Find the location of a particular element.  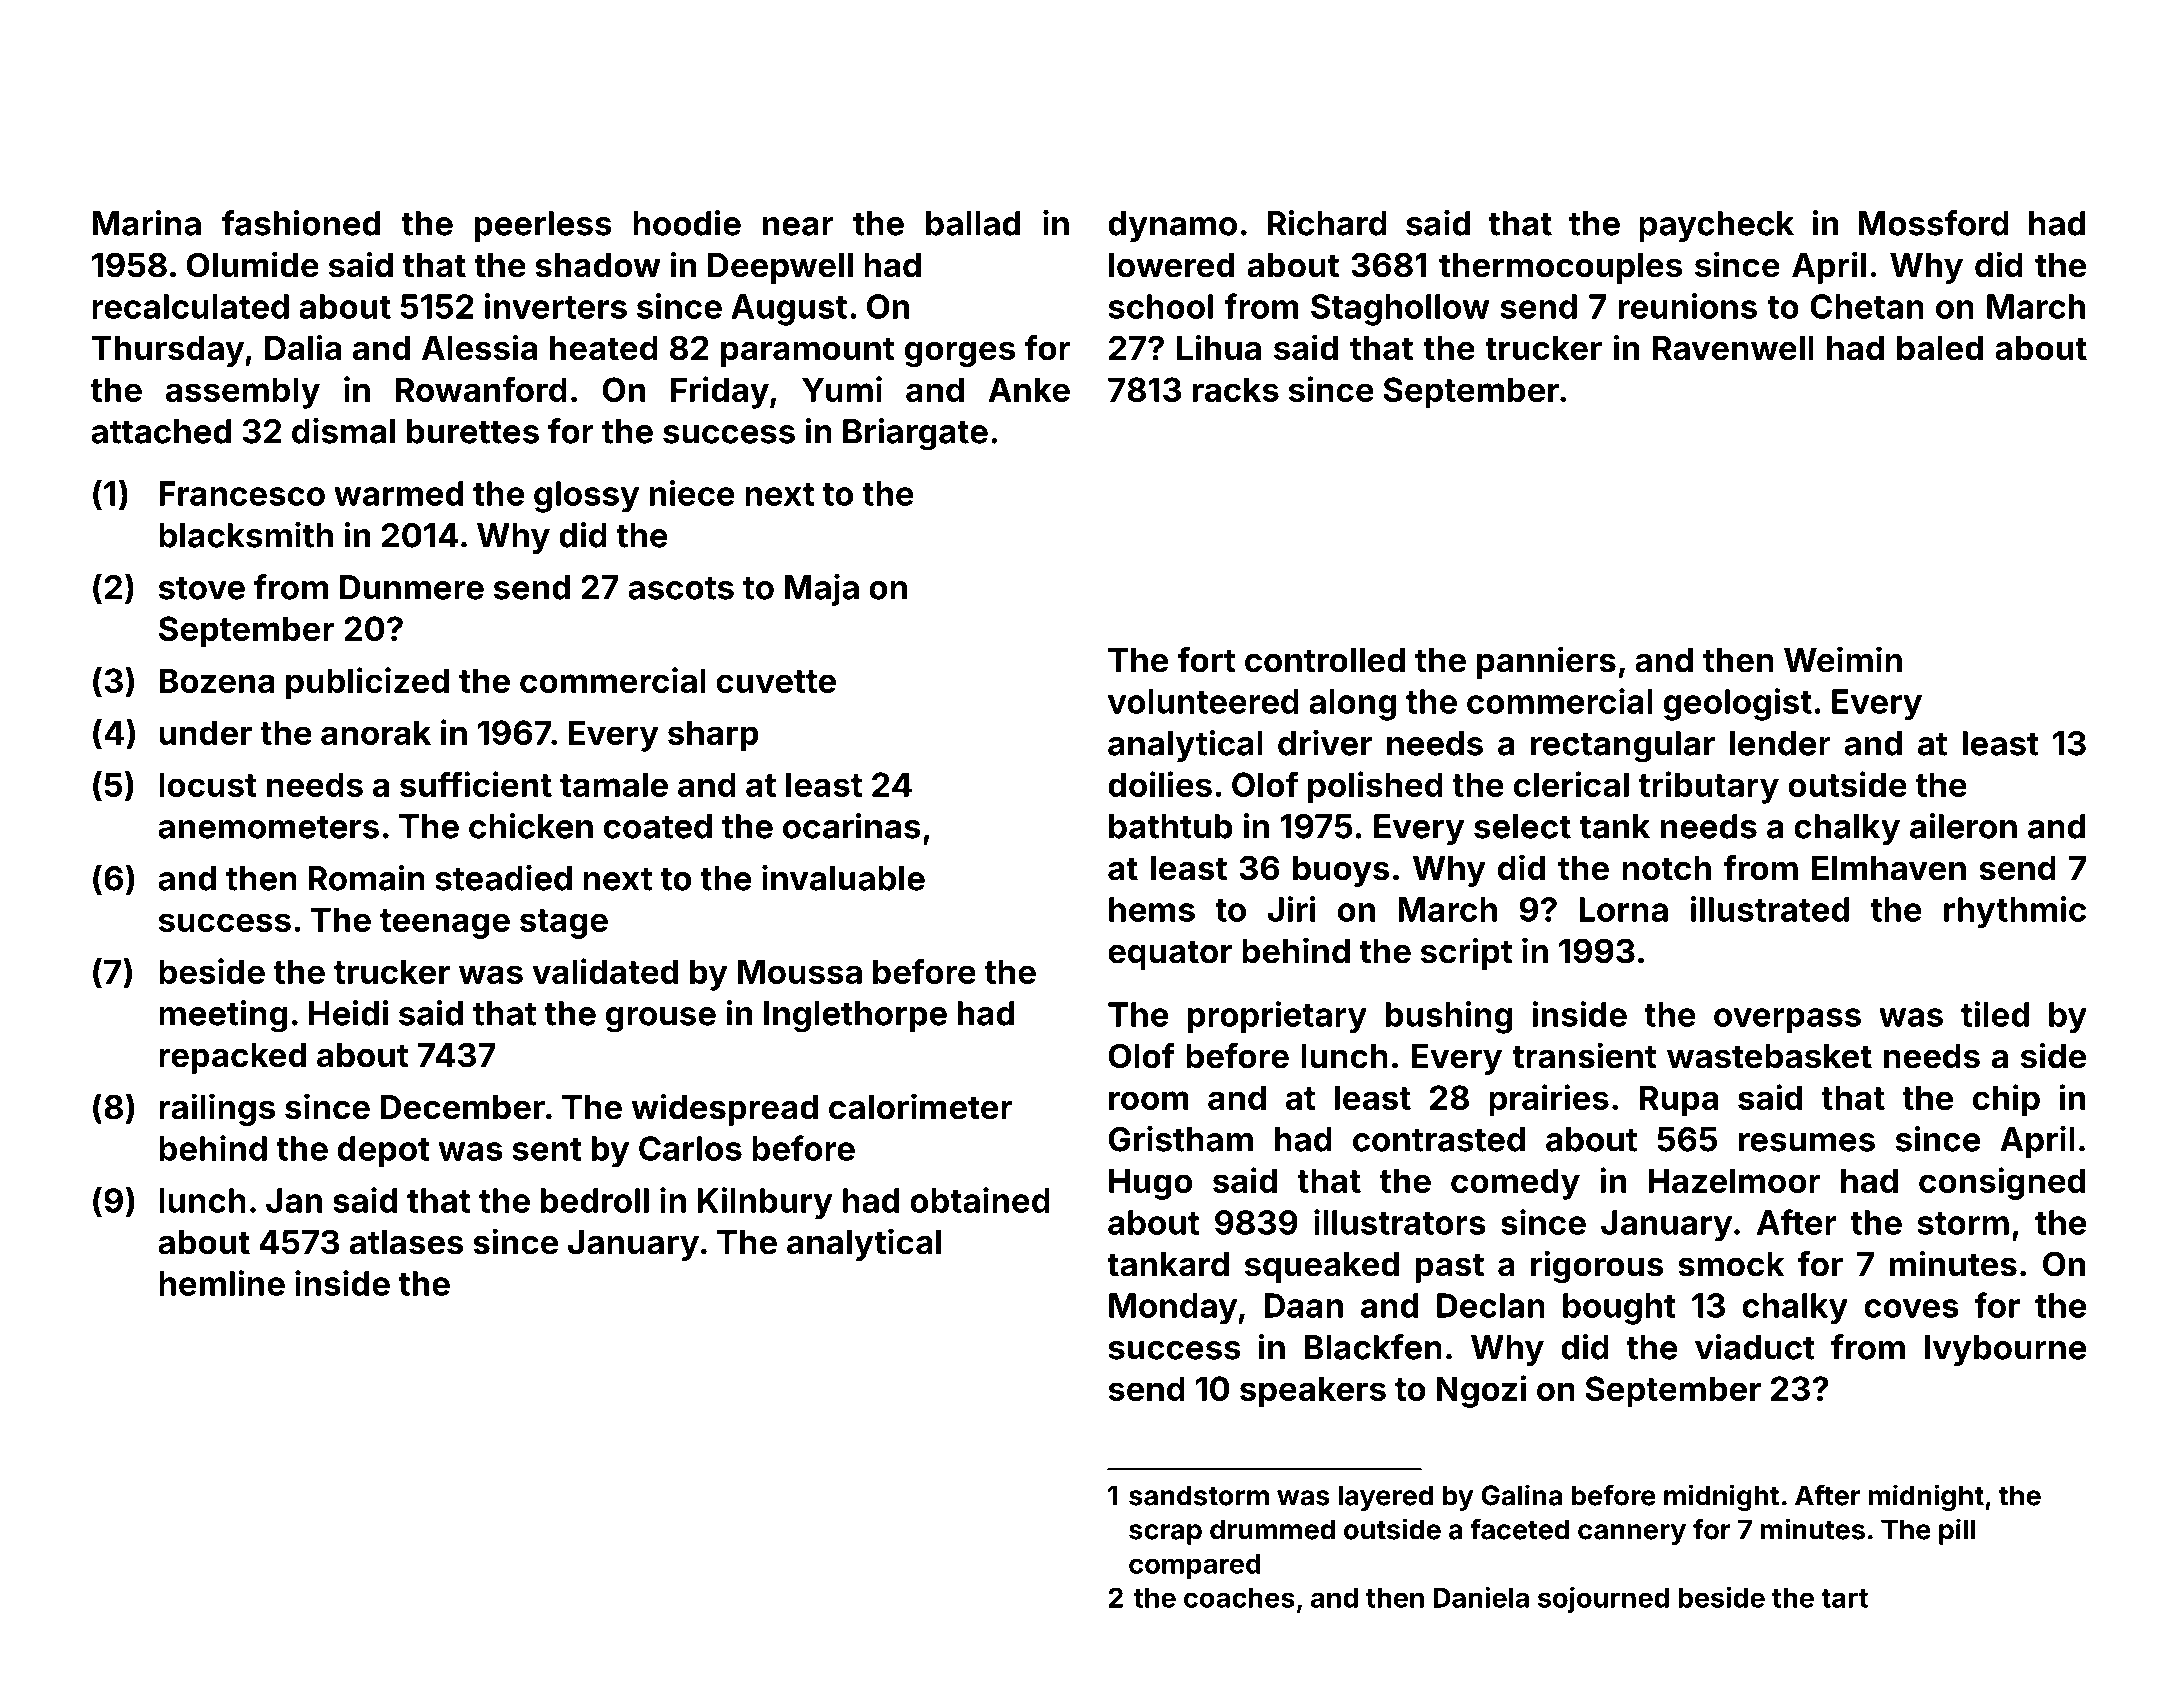

Weimin is located at coordinates (1843, 659).
